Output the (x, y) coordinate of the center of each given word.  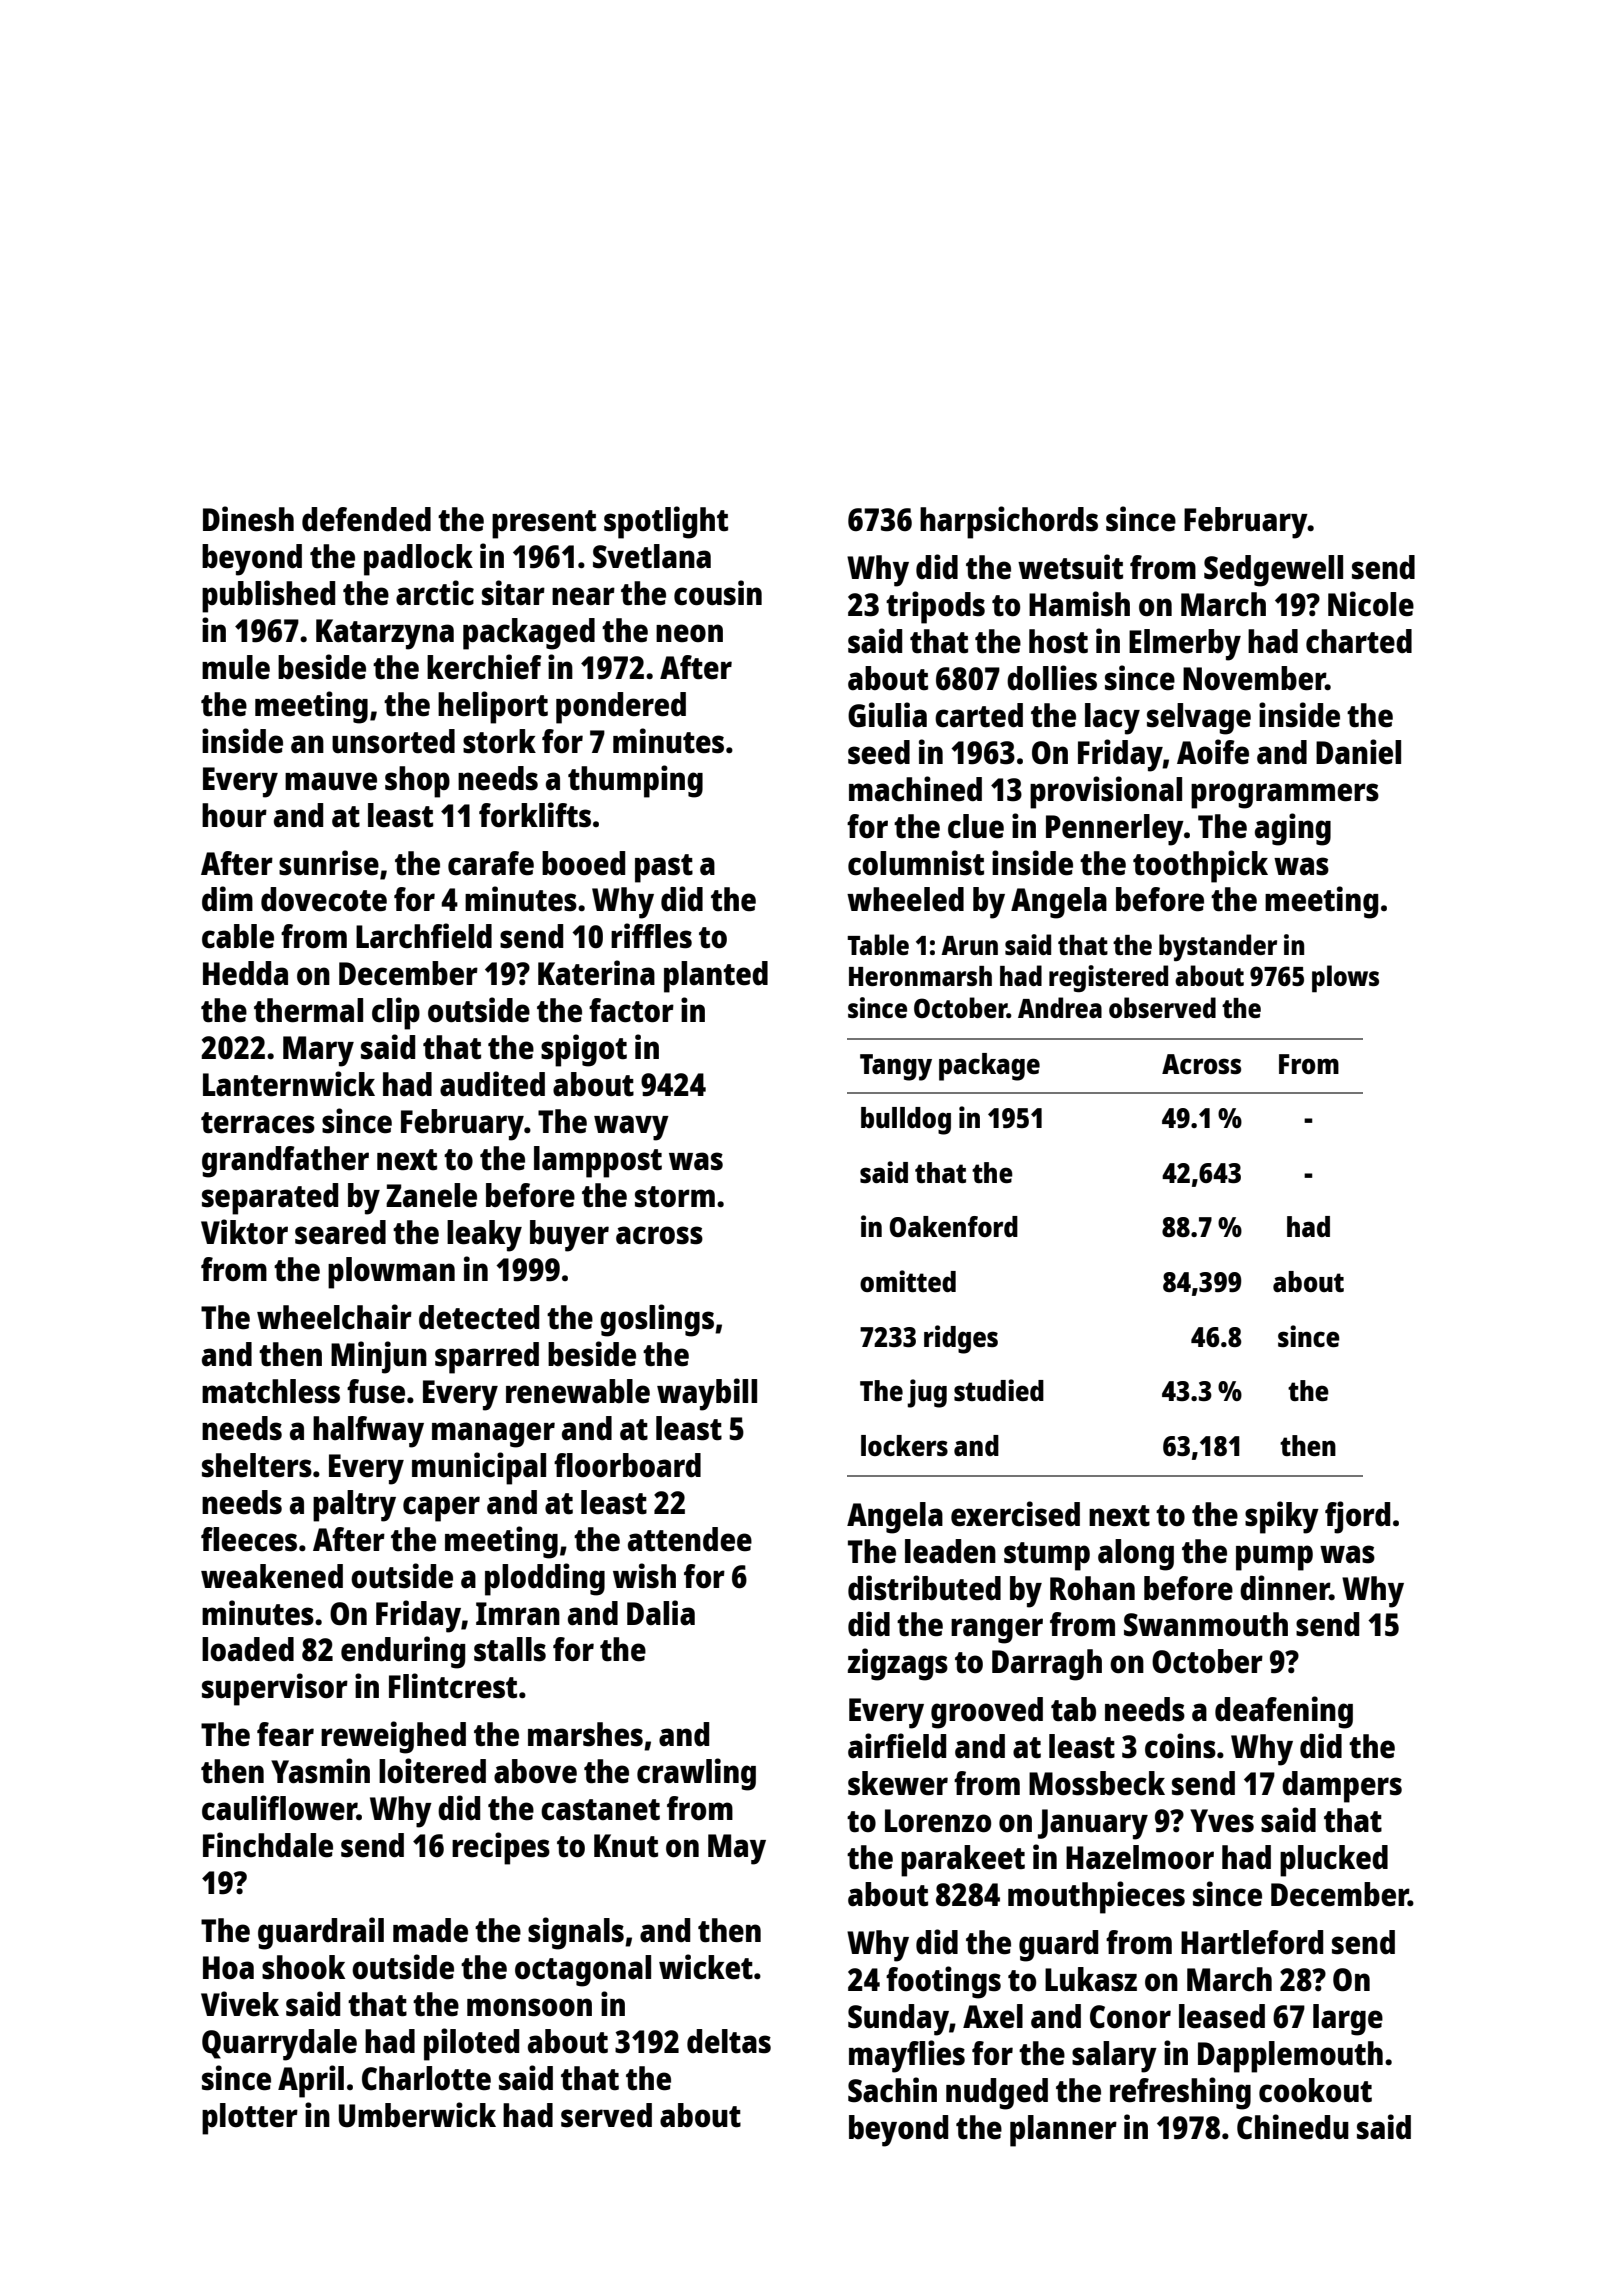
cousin (718, 593)
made (430, 1930)
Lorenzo (938, 1821)
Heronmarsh (920, 976)
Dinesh (248, 519)
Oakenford (954, 1226)
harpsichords (1009, 522)
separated (270, 1199)
